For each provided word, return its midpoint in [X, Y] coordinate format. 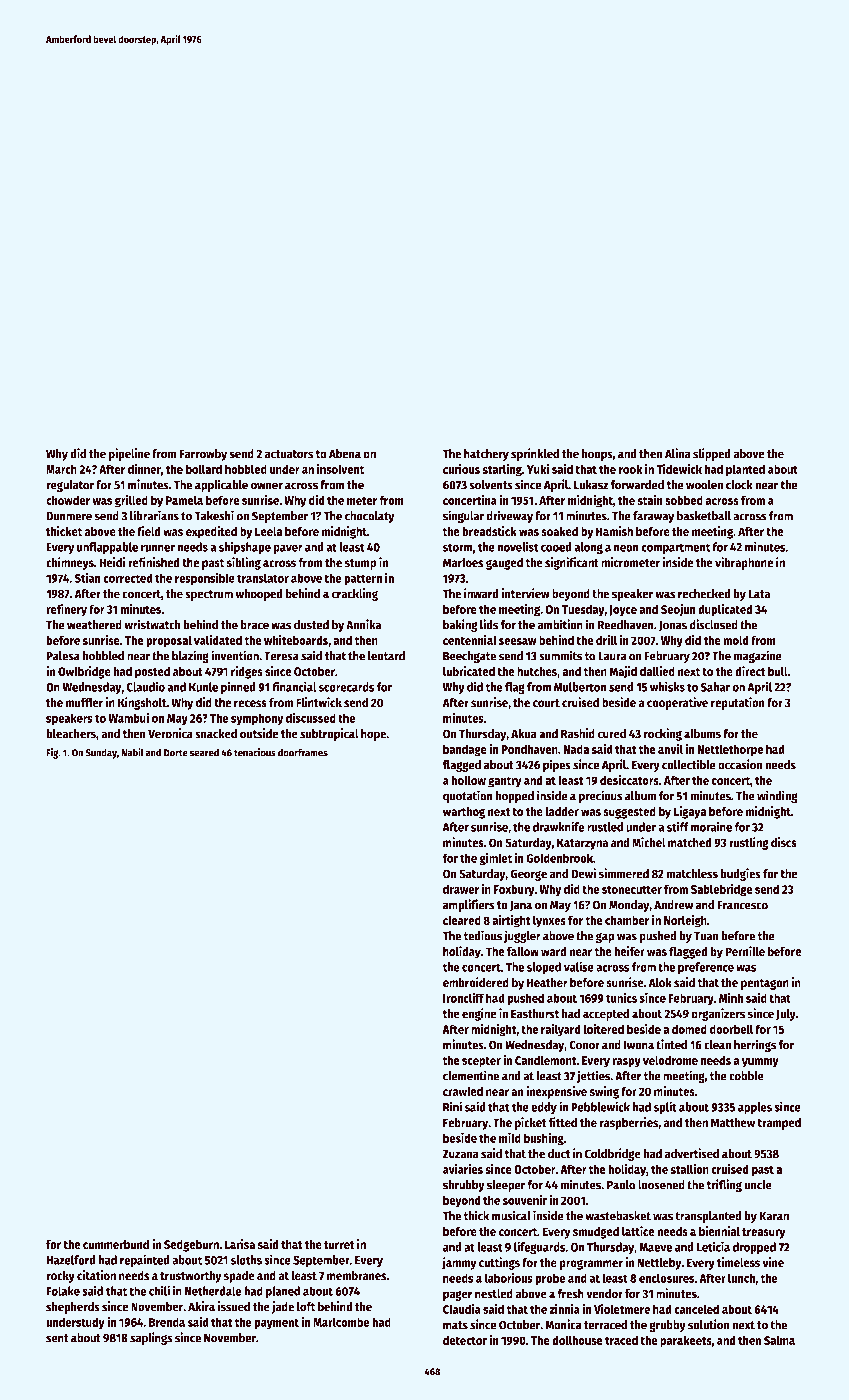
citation [96, 1275]
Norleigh [685, 921]
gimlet [495, 859]
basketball [704, 516]
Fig [52, 753]
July [786, 1015]
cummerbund [116, 1244]
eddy [544, 1108]
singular [463, 516]
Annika [363, 624]
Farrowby [203, 455]
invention [235, 655]
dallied [657, 671]
